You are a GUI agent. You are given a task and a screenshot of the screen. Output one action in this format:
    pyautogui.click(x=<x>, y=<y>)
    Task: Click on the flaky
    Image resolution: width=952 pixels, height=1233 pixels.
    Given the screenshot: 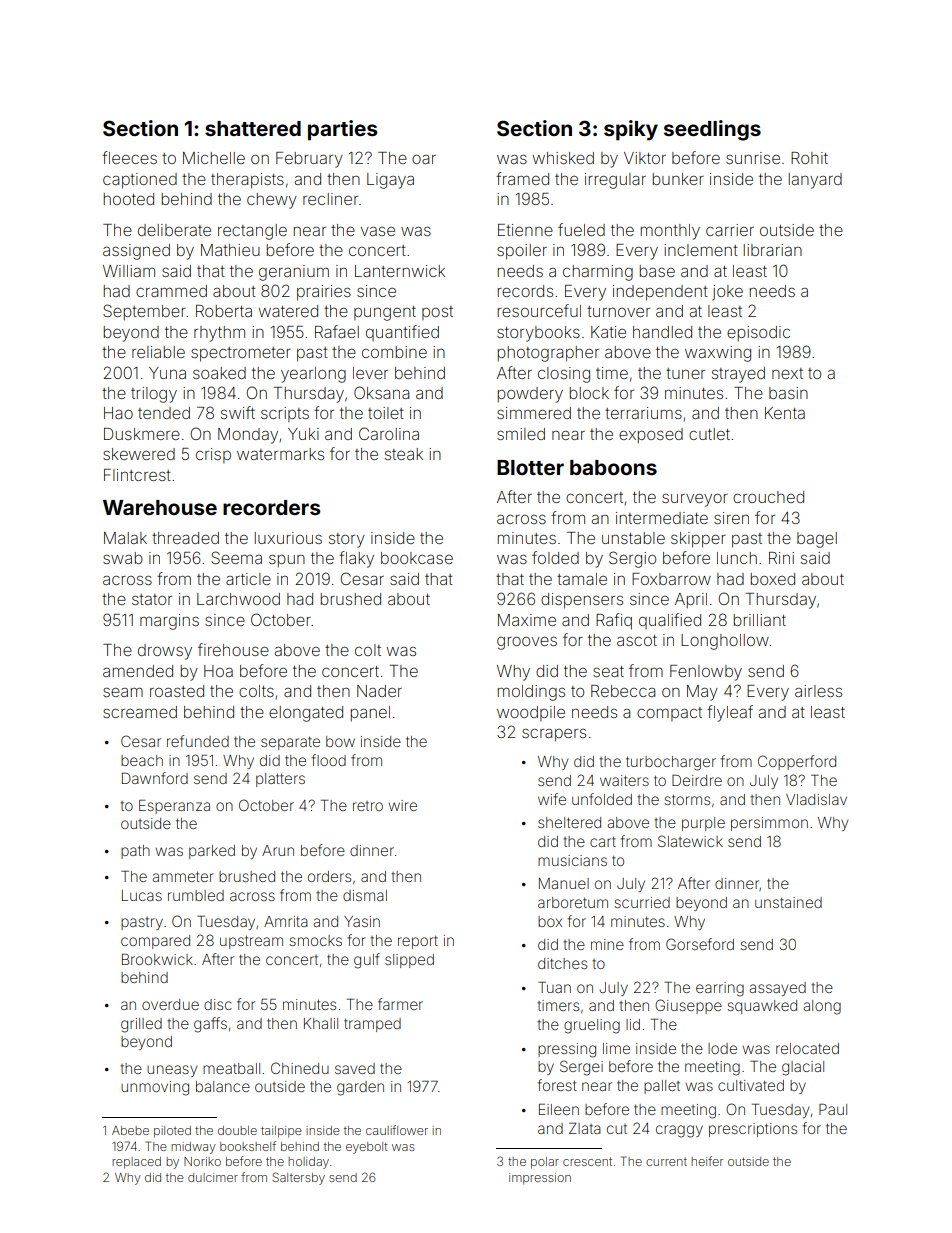 What is the action you would take?
    pyautogui.click(x=356, y=559)
